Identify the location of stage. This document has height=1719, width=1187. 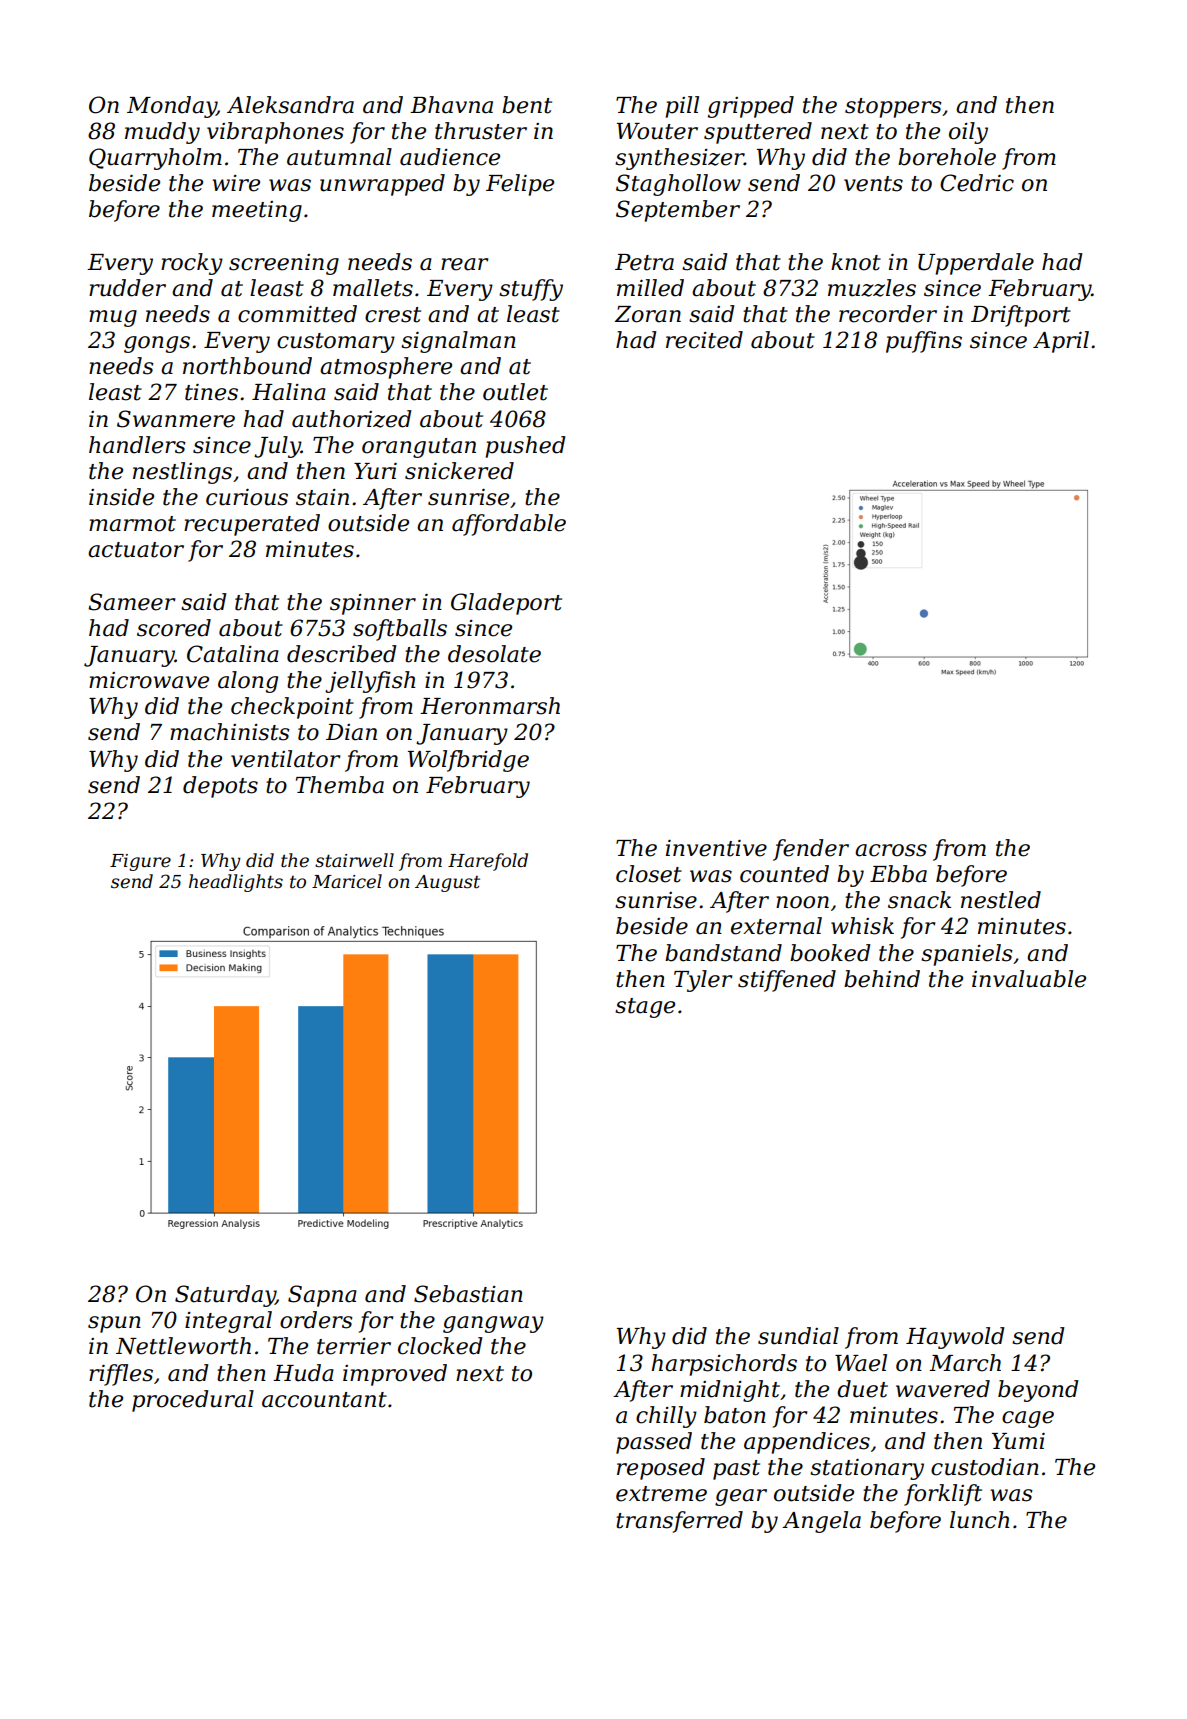
(645, 1008).
